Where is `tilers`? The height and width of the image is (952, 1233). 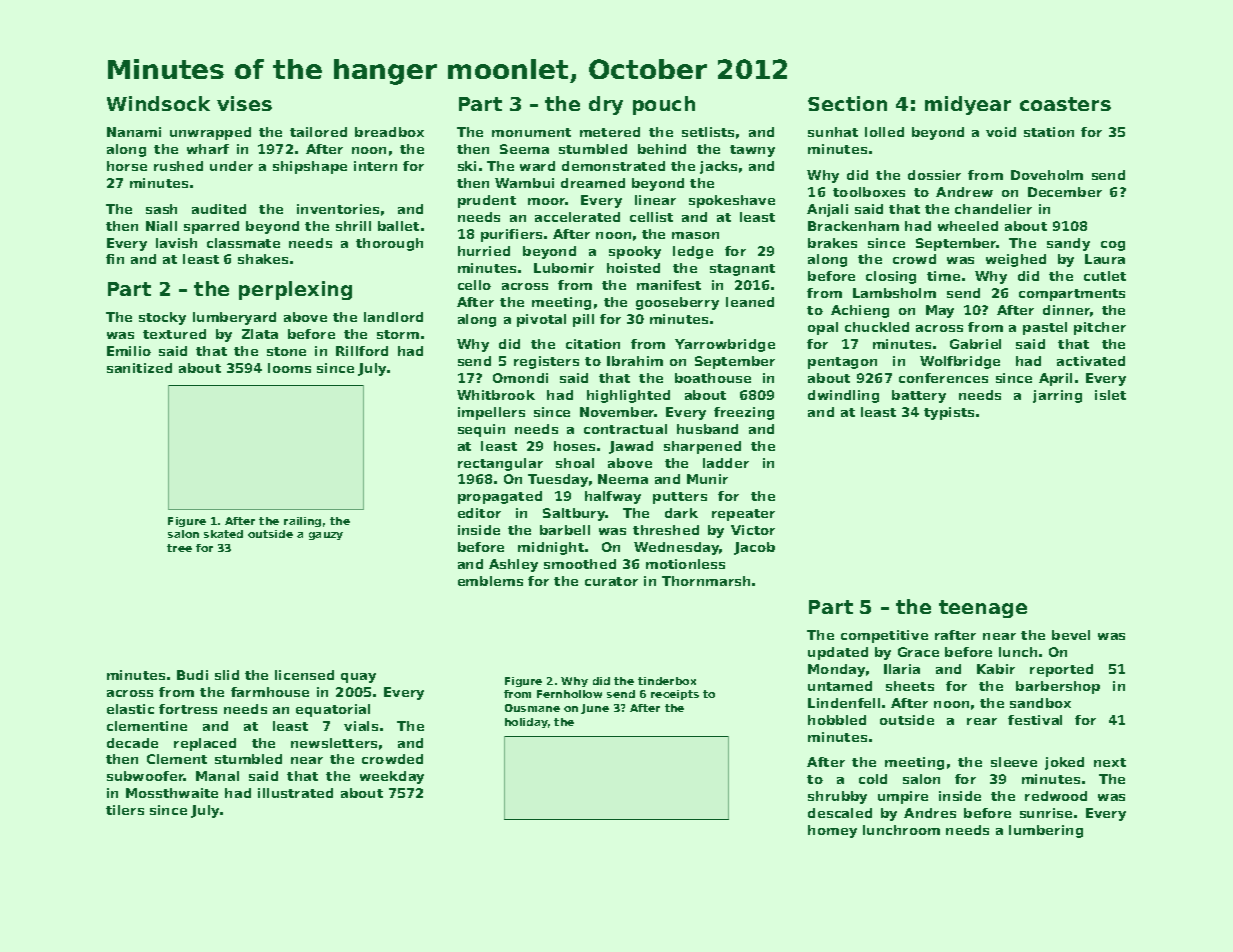 tilers is located at coordinates (125, 810).
